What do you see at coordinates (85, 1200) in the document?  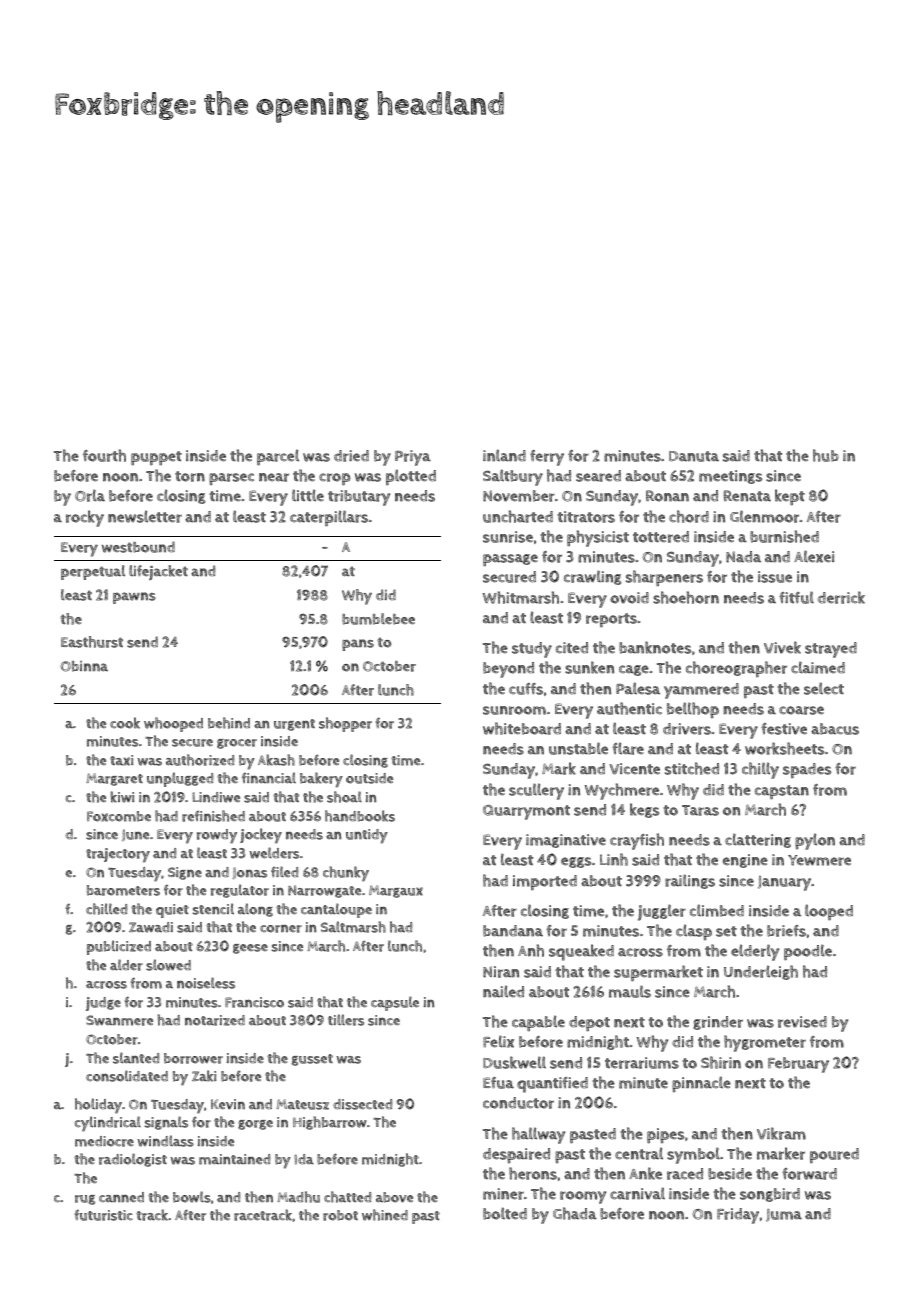 I see `rug` at bounding box center [85, 1200].
